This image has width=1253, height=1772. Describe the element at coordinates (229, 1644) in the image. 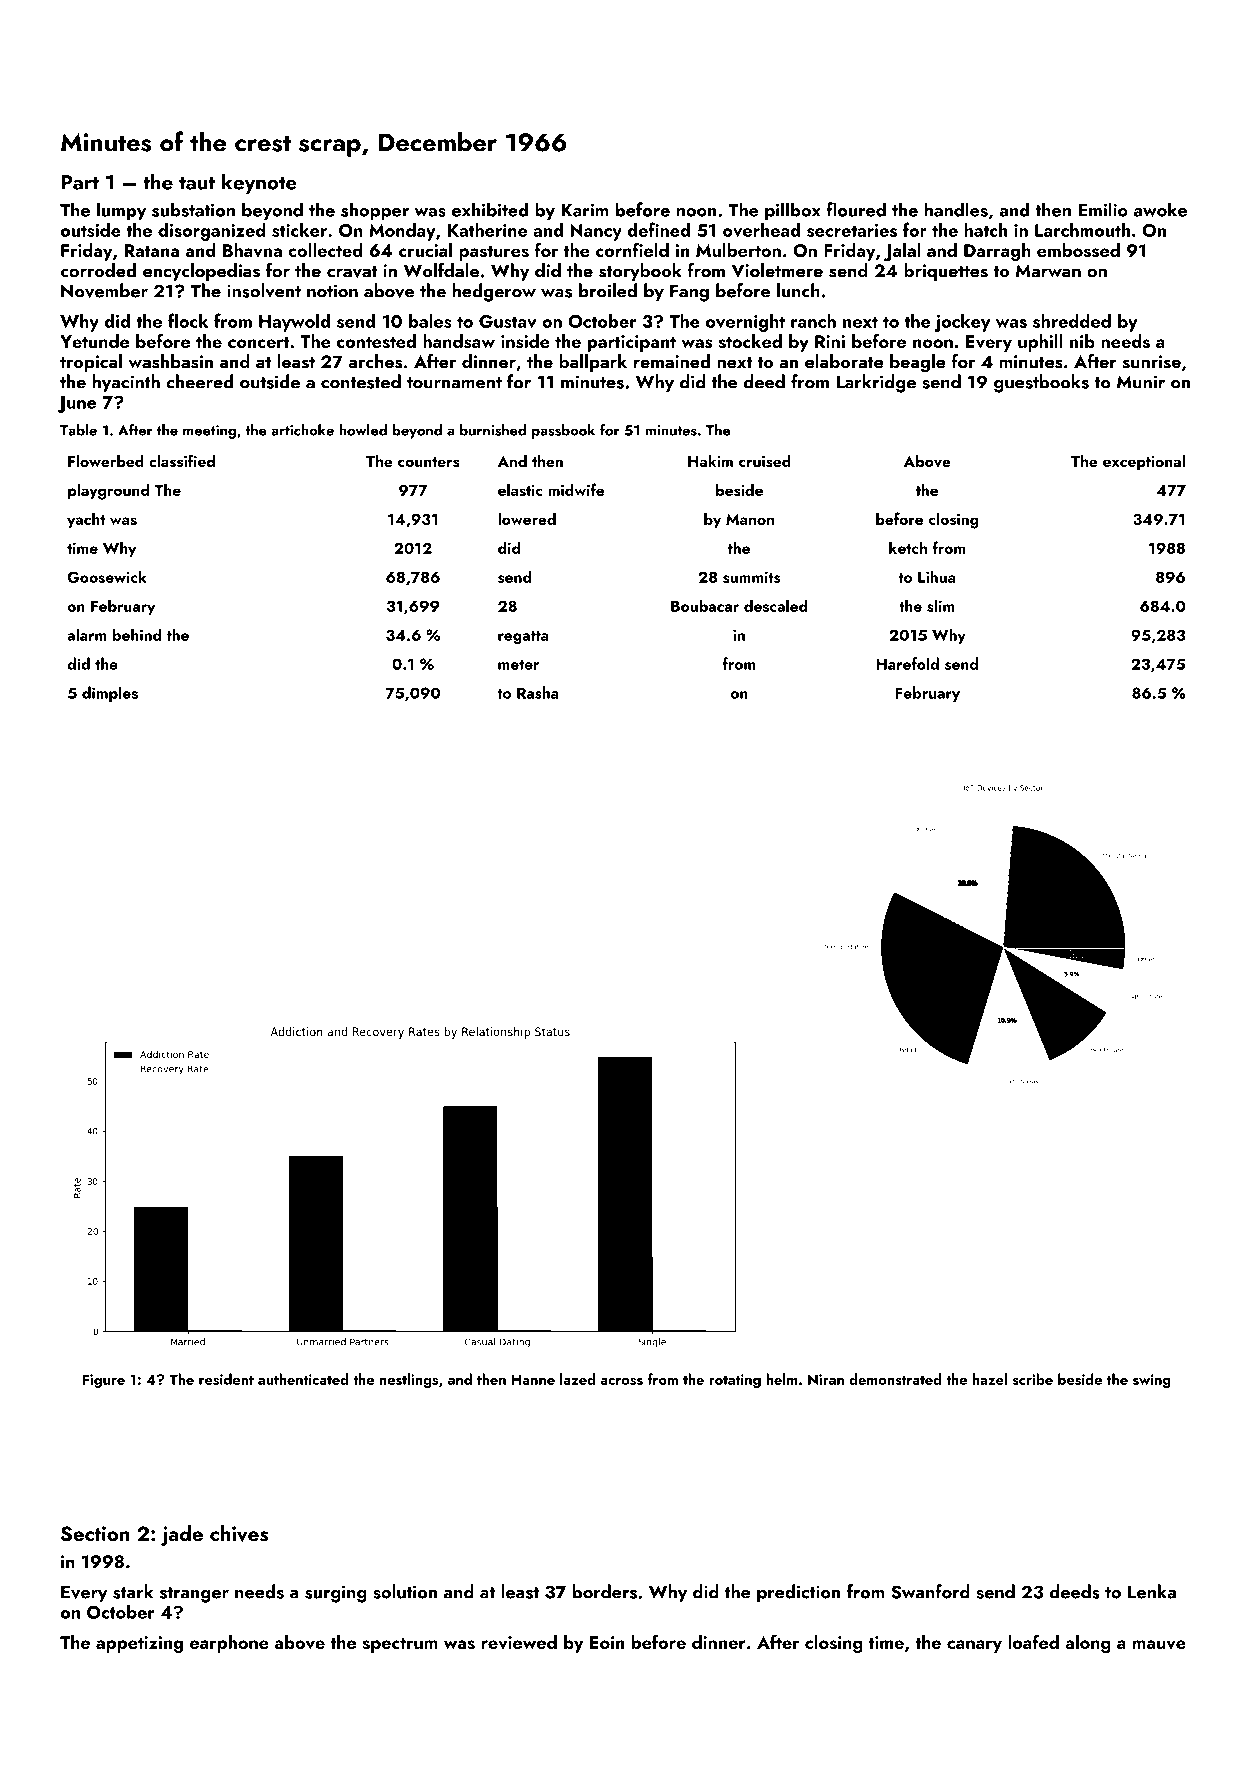

I see `earphone` at that location.
